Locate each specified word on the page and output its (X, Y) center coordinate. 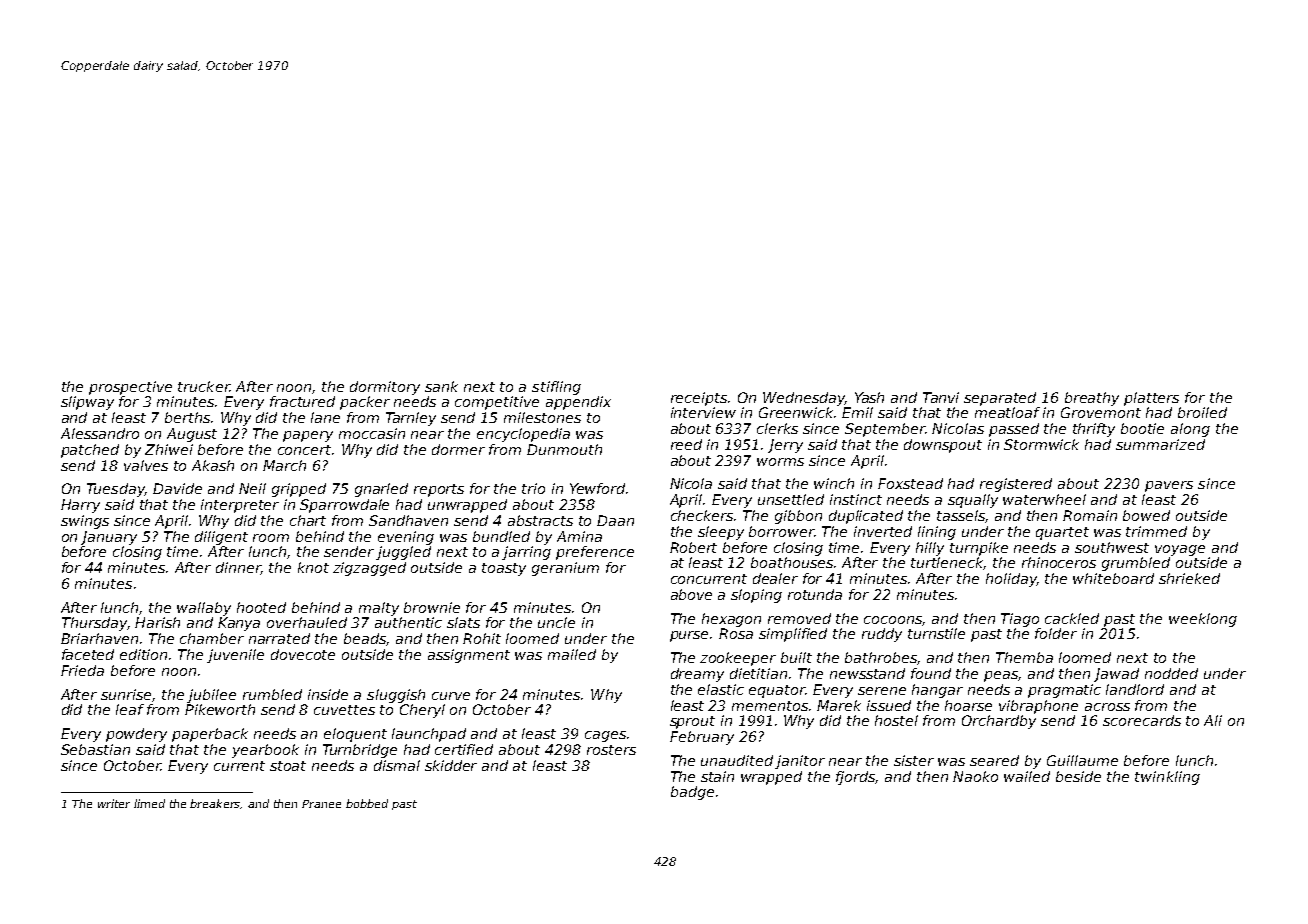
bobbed (367, 803)
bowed (1146, 515)
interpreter (240, 506)
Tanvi (941, 397)
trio (533, 488)
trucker (204, 386)
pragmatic (1064, 691)
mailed (572, 654)
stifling (556, 388)
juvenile (235, 656)
